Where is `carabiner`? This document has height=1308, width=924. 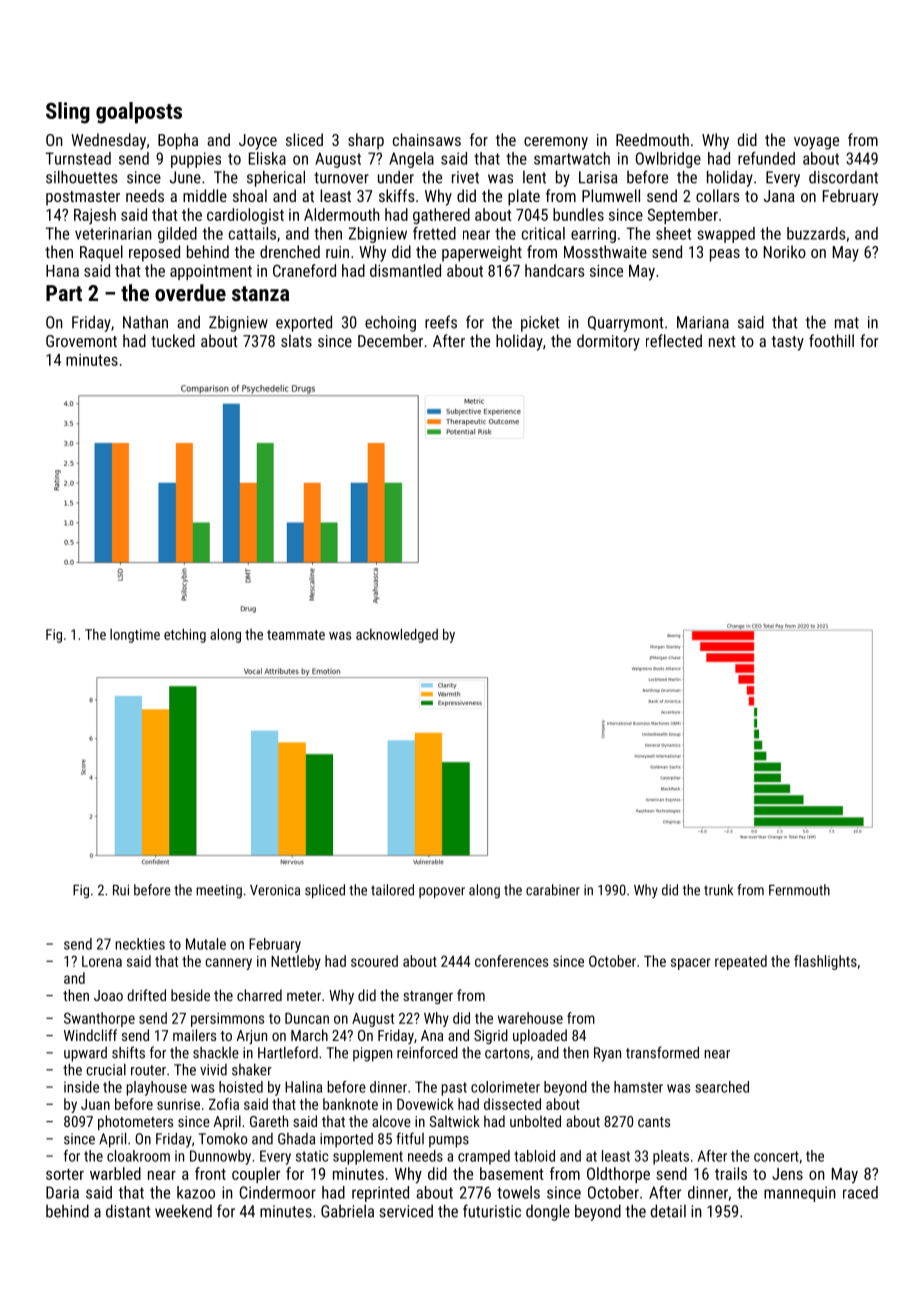
carabiner is located at coordinates (553, 890).
